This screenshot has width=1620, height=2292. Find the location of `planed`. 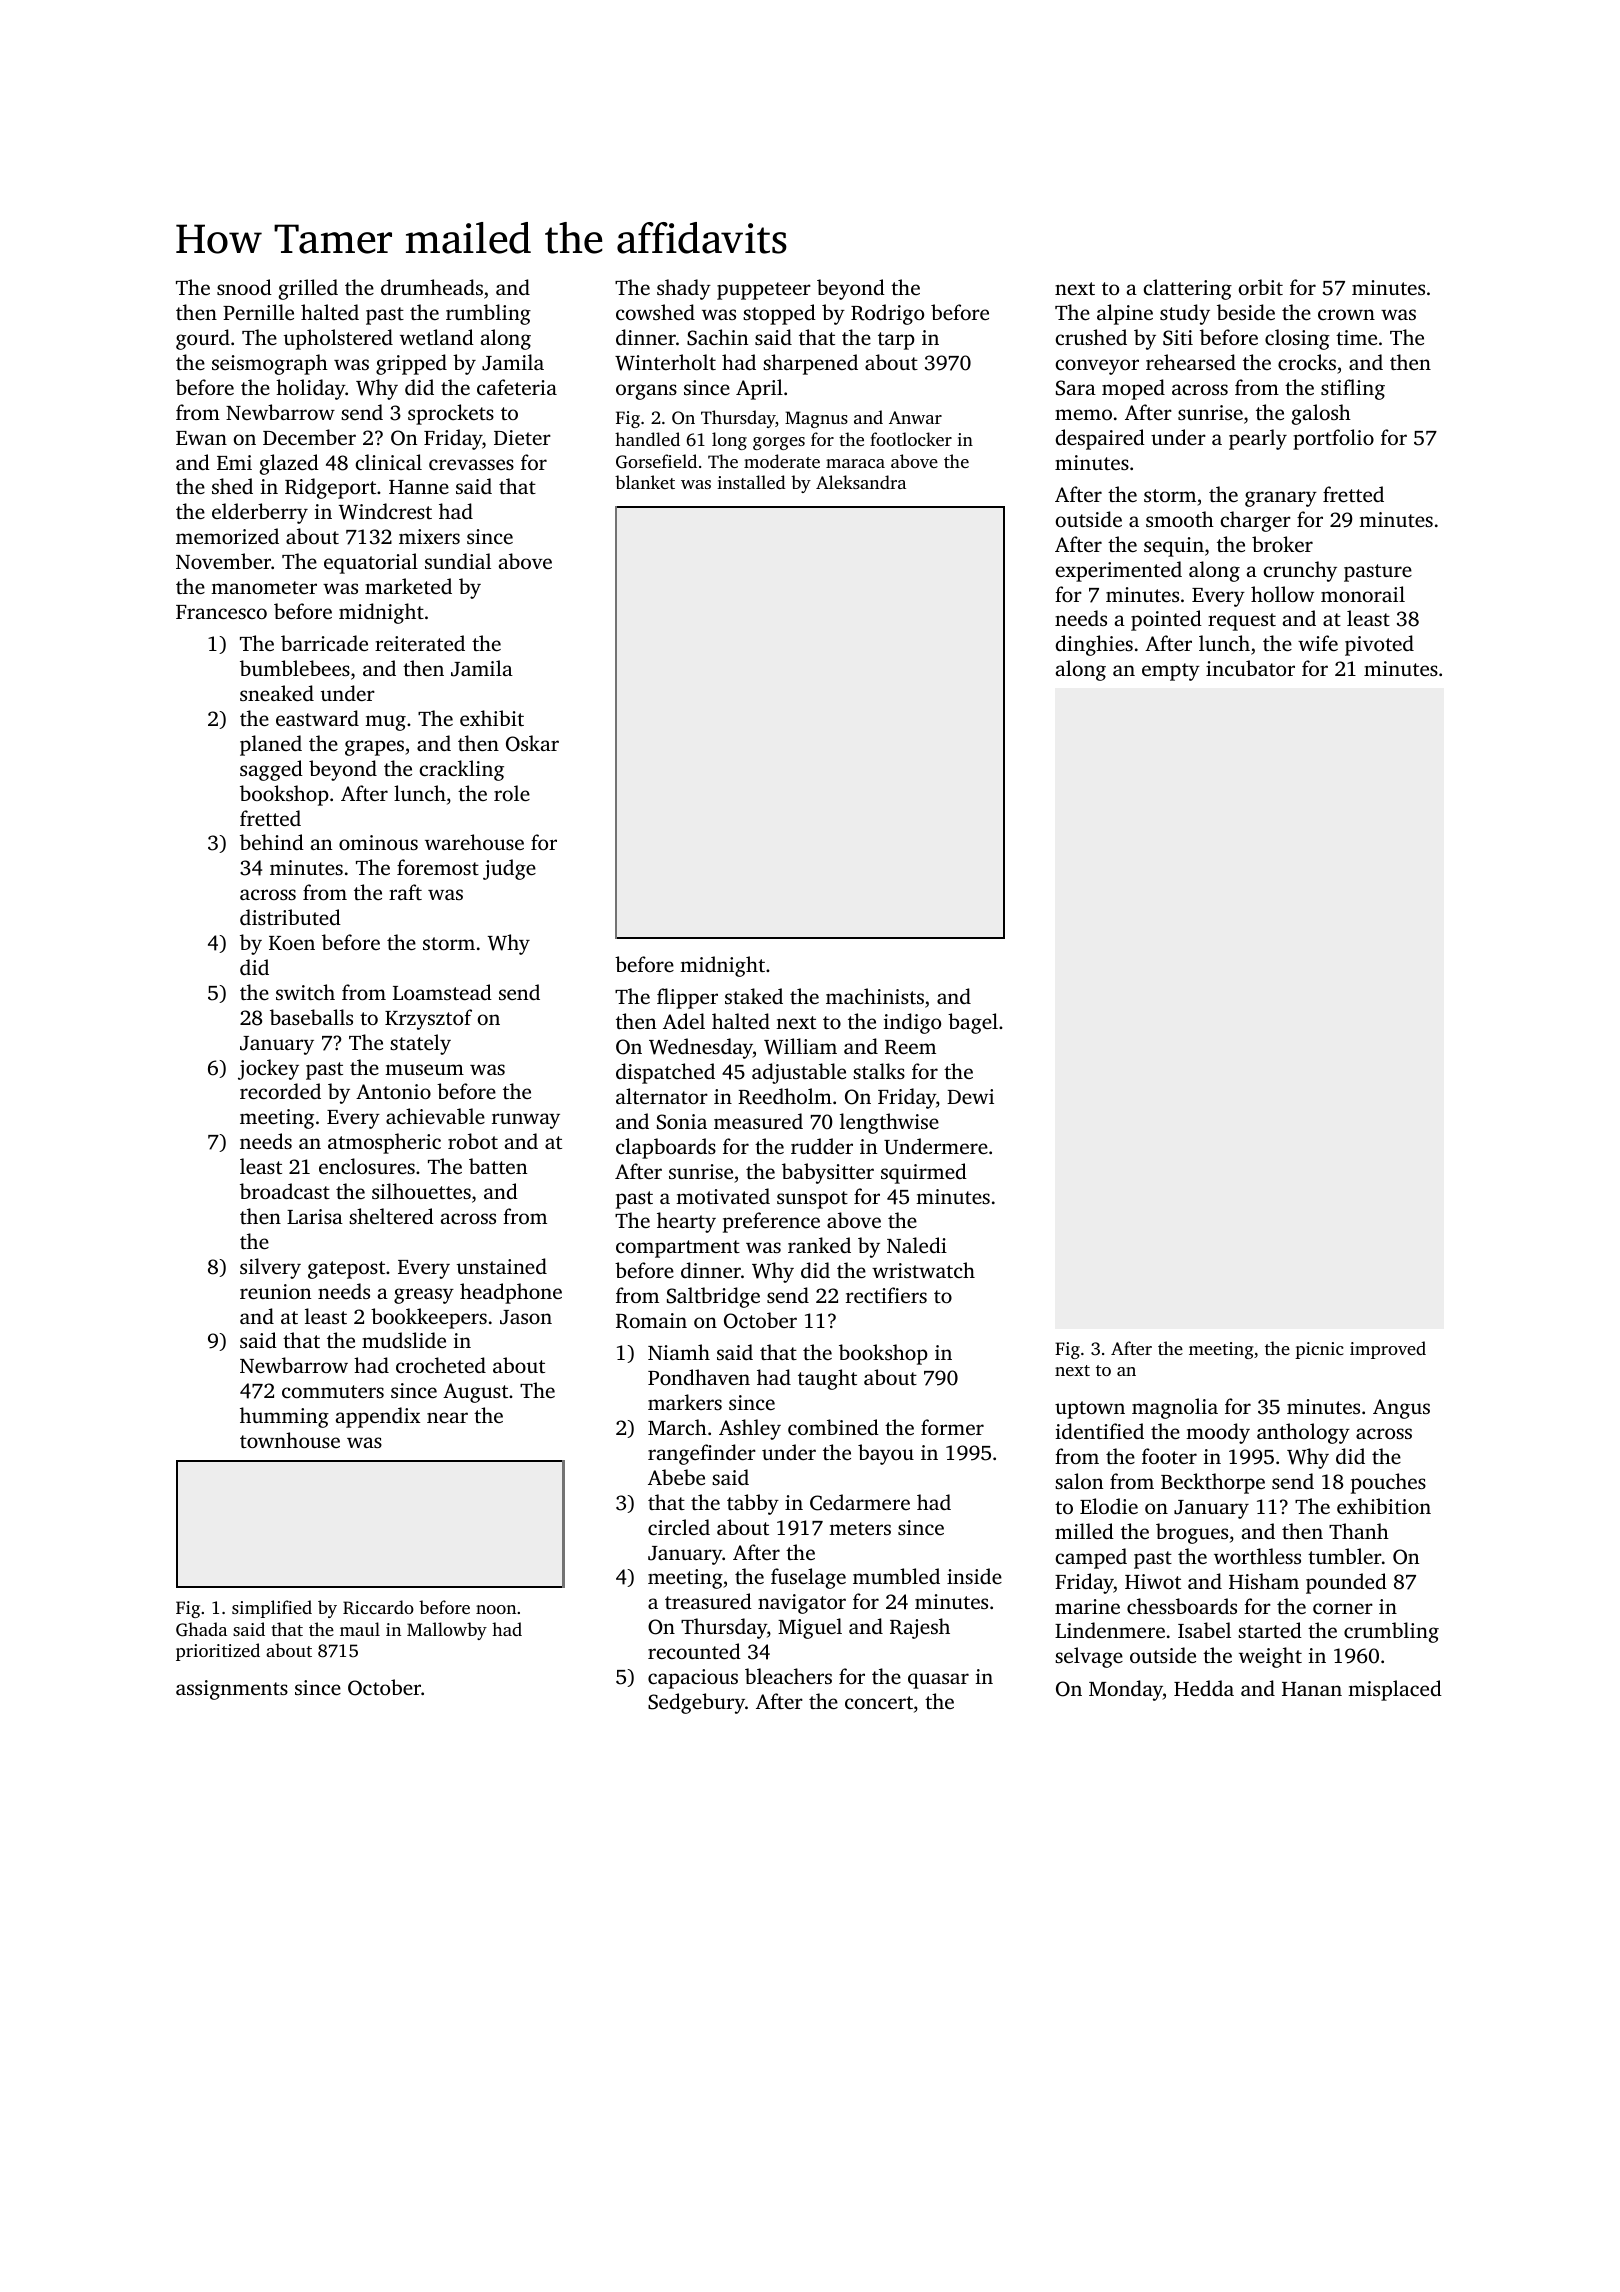

planed is located at coordinates (271, 745).
